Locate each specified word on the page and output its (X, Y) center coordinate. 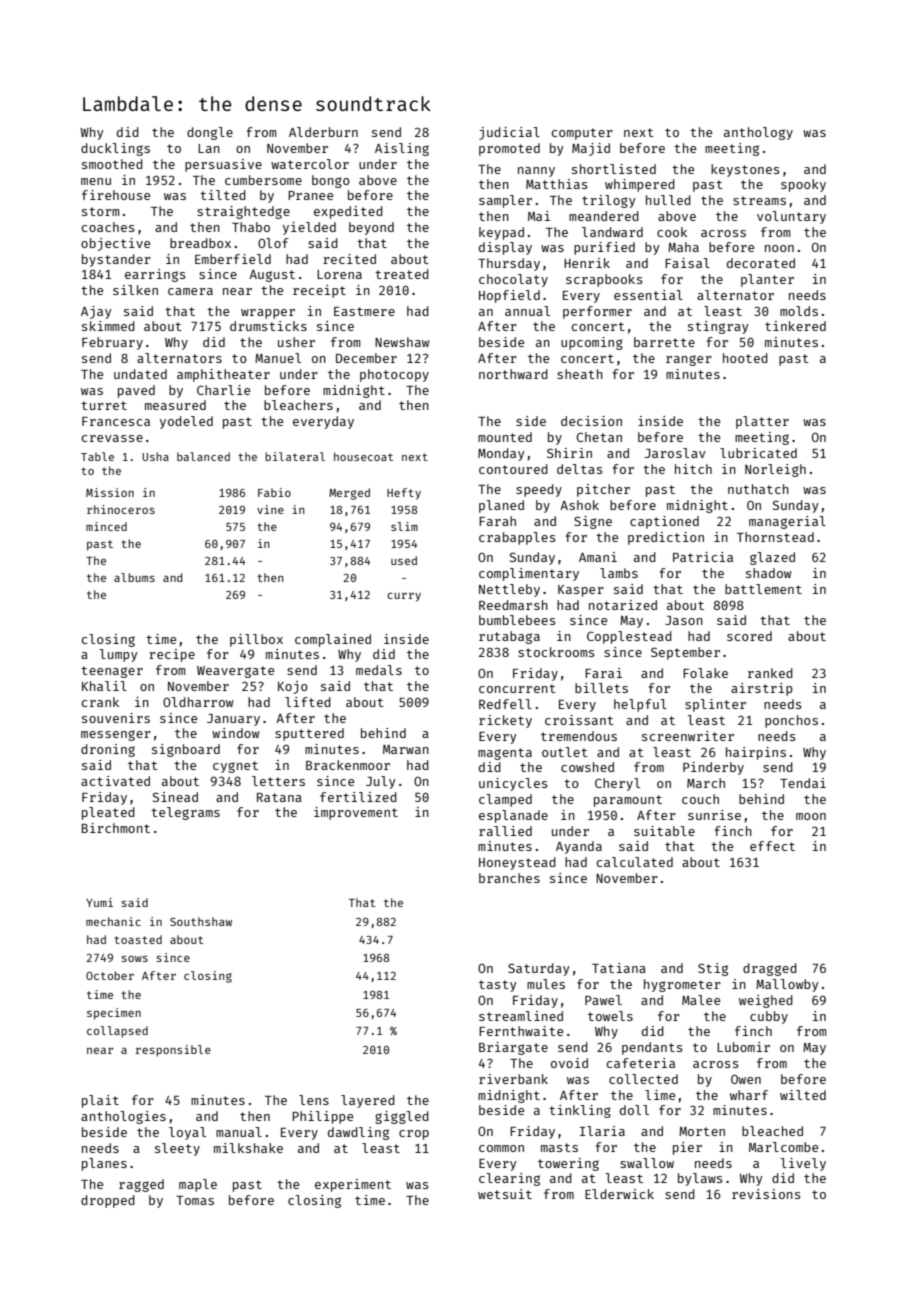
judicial (509, 133)
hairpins (756, 753)
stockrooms (556, 652)
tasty (498, 986)
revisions (766, 1194)
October (110, 975)
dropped (108, 1201)
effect (772, 846)
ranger (689, 360)
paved (136, 391)
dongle (210, 133)
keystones (745, 170)
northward (513, 374)
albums (134, 577)
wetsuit (505, 1194)
